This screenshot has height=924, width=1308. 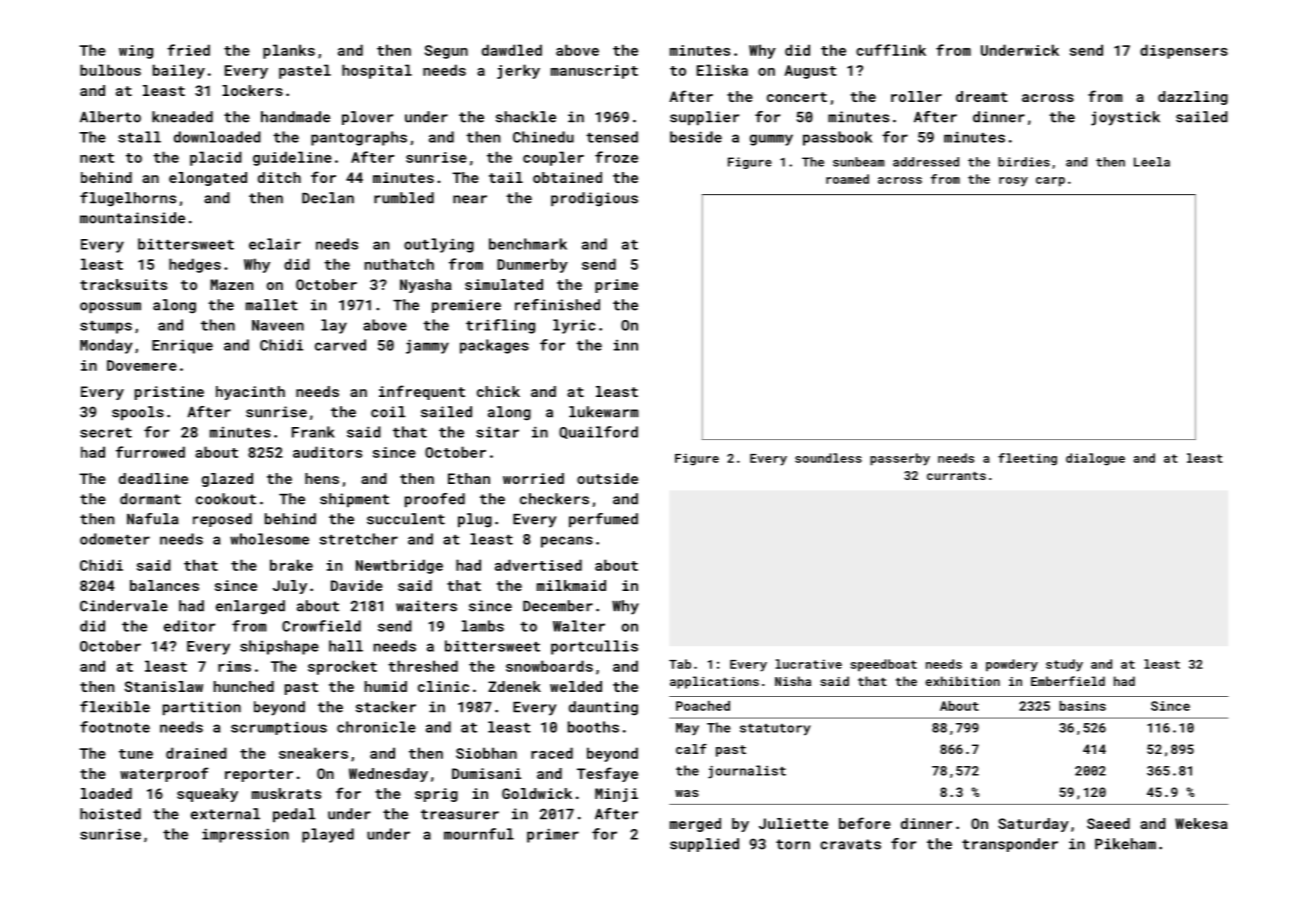 What do you see at coordinates (603, 520) in the screenshot?
I see `perfumed` at bounding box center [603, 520].
